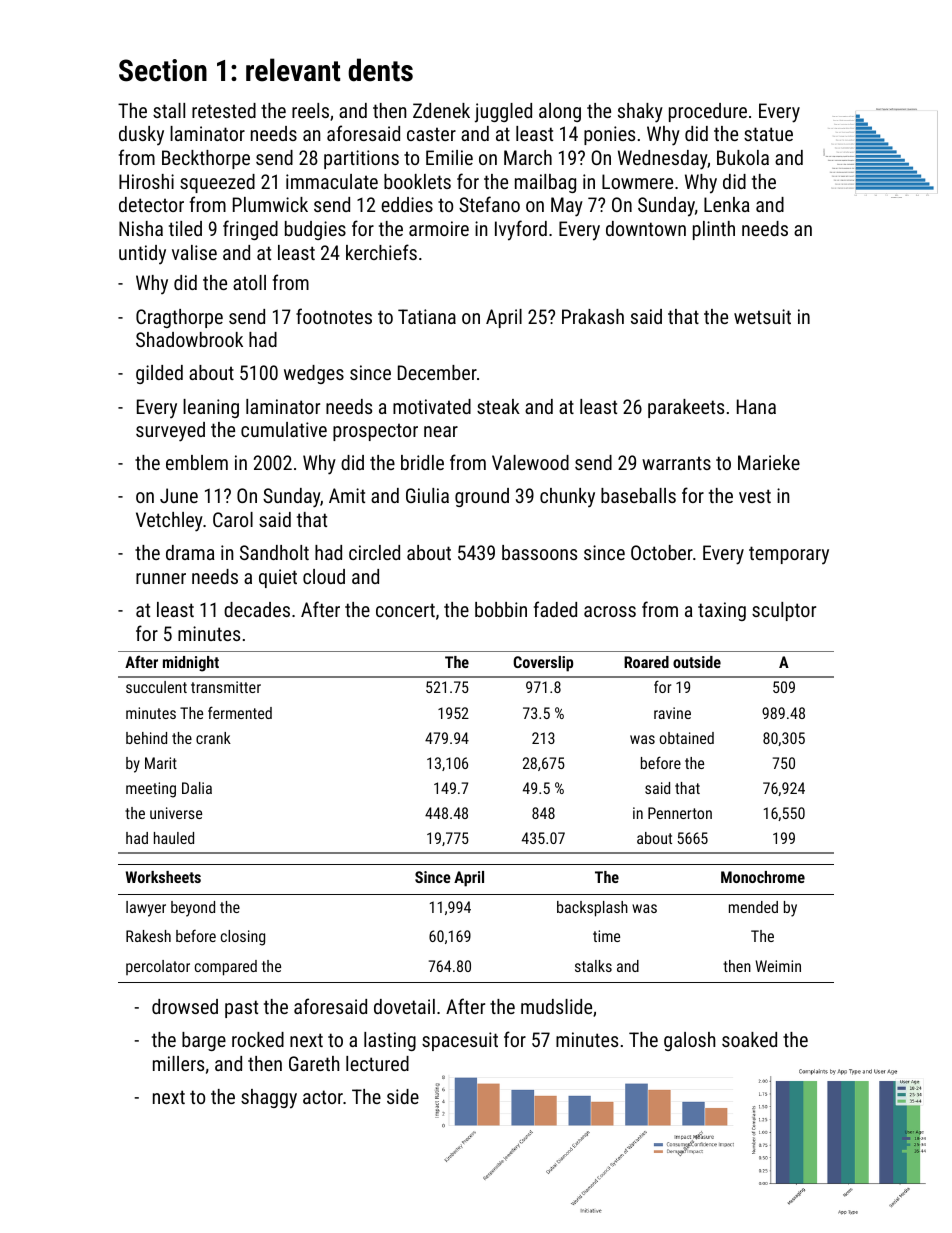 The height and width of the screenshot is (1233, 952). What do you see at coordinates (749, 1039) in the screenshot?
I see `soaked` at bounding box center [749, 1039].
